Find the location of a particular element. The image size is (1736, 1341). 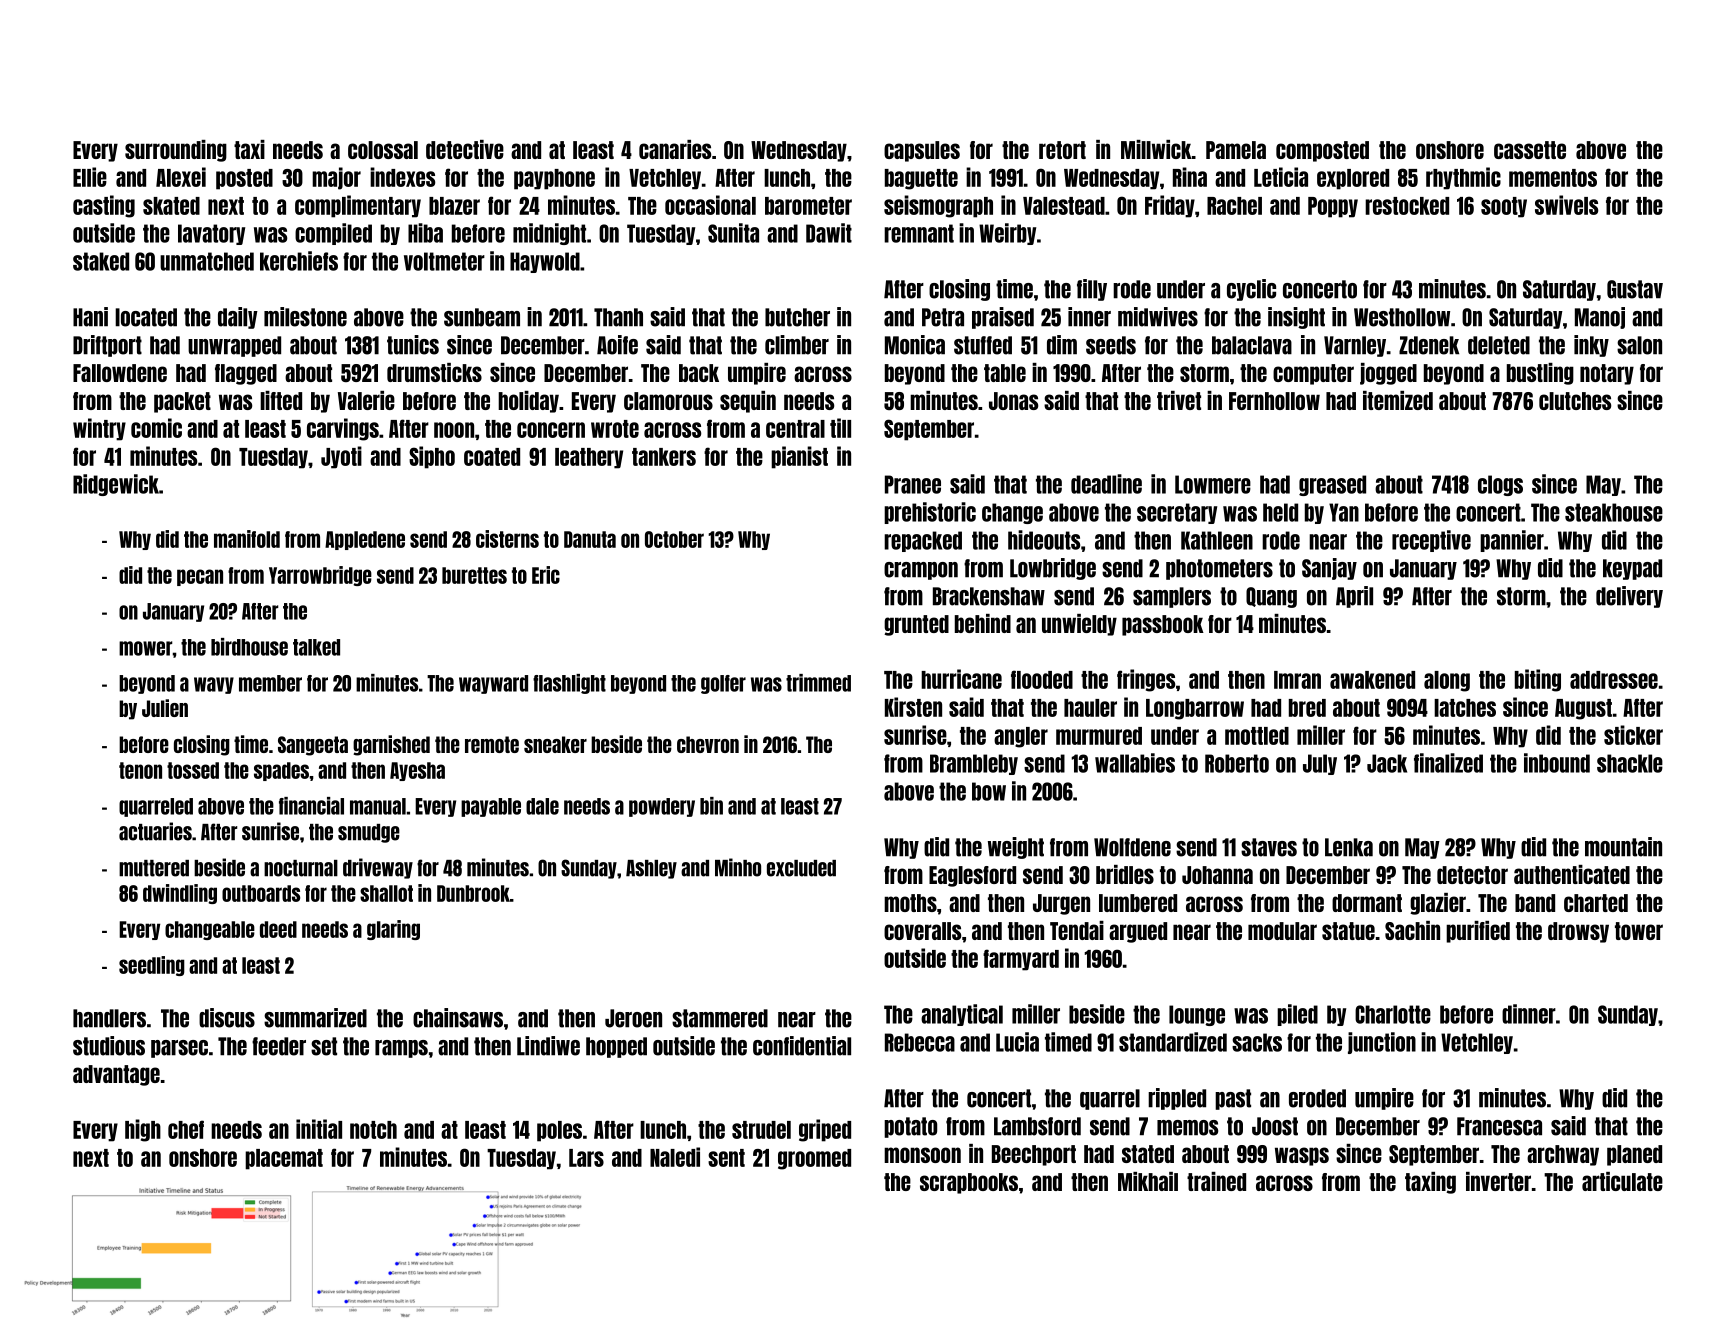

Sanjay is located at coordinates (1329, 569).
